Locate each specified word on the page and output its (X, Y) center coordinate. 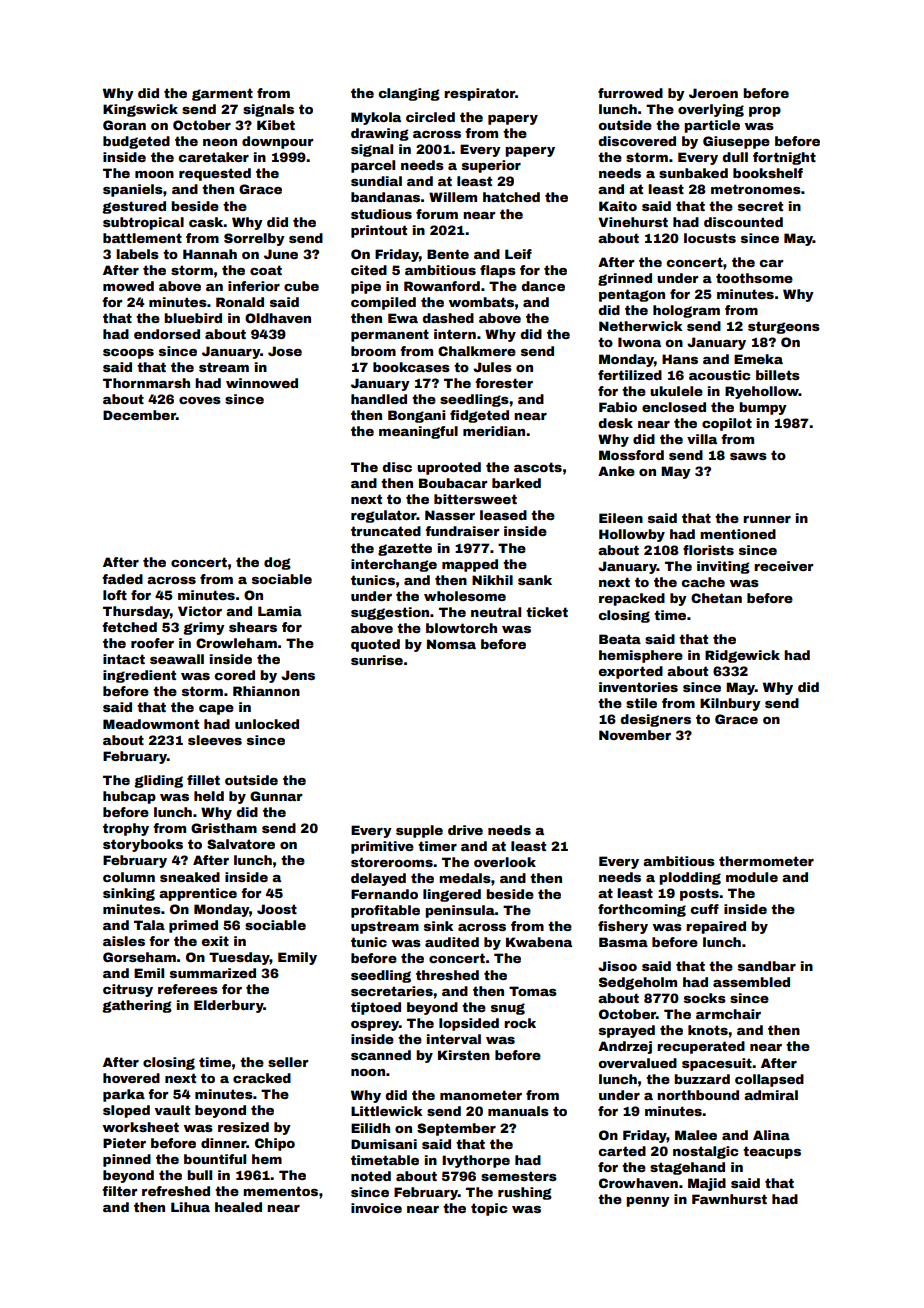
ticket (547, 612)
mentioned (738, 534)
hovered (131, 1078)
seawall (177, 659)
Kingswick (140, 110)
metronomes (756, 189)
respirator (479, 94)
